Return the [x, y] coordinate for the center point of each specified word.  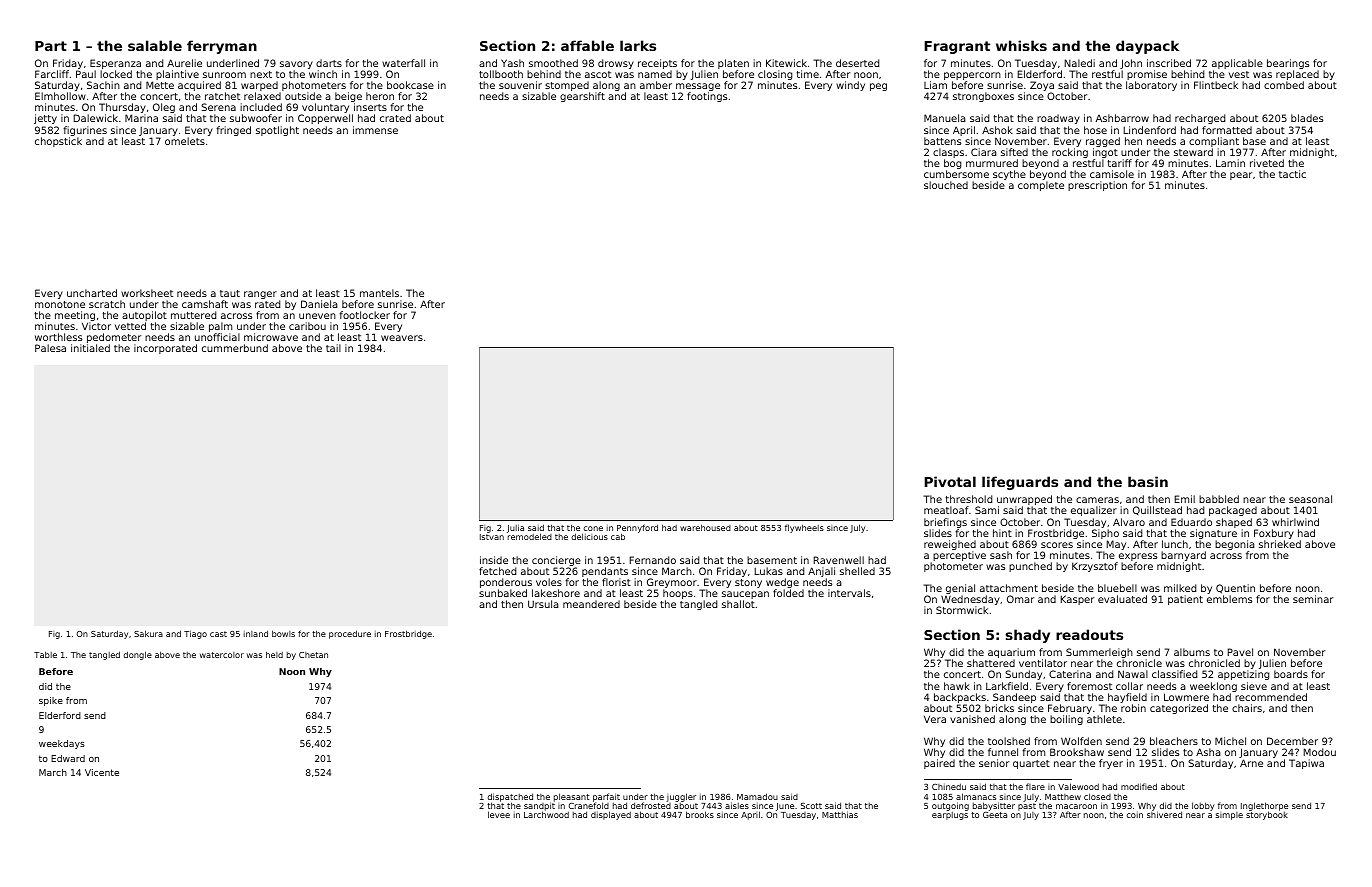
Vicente [102, 772]
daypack [1147, 47]
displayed [611, 815]
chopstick [58, 142]
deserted [857, 63]
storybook [1267, 816]
